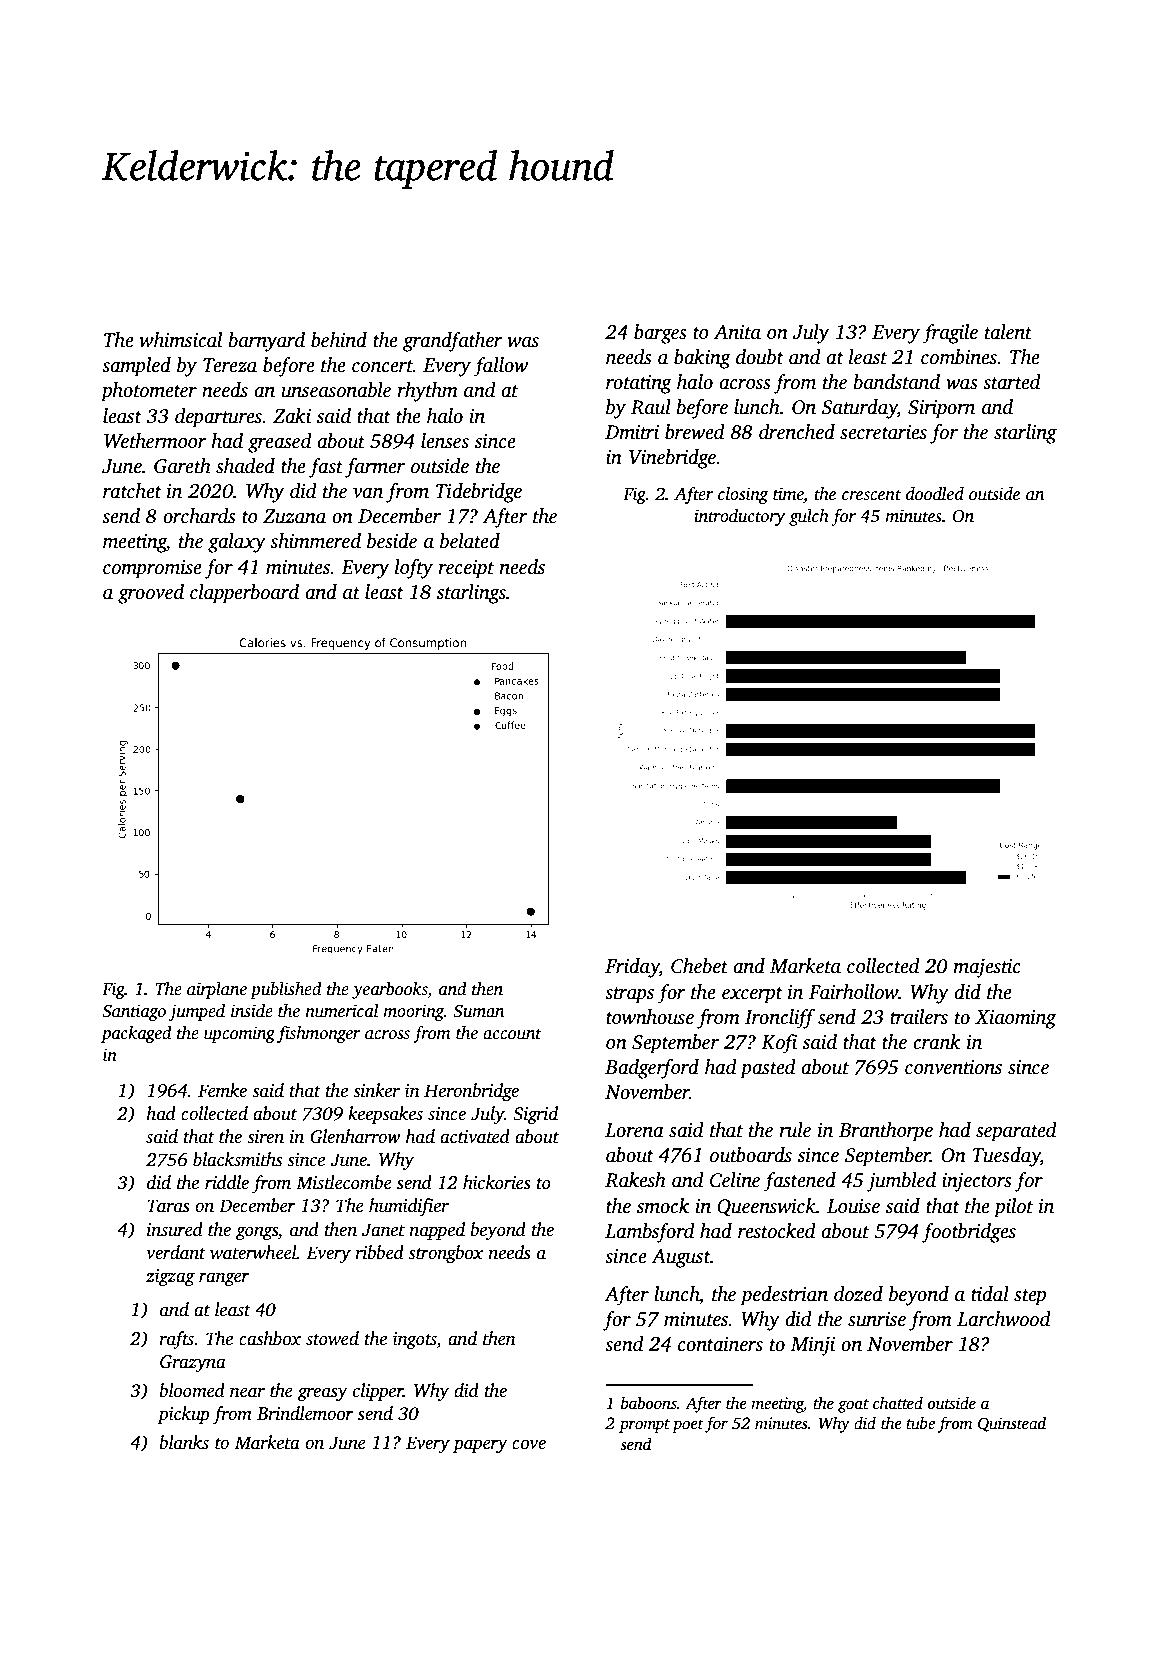 This screenshot has height=1654, width=1165. What do you see at coordinates (199, 516) in the screenshot?
I see `orchards` at bounding box center [199, 516].
